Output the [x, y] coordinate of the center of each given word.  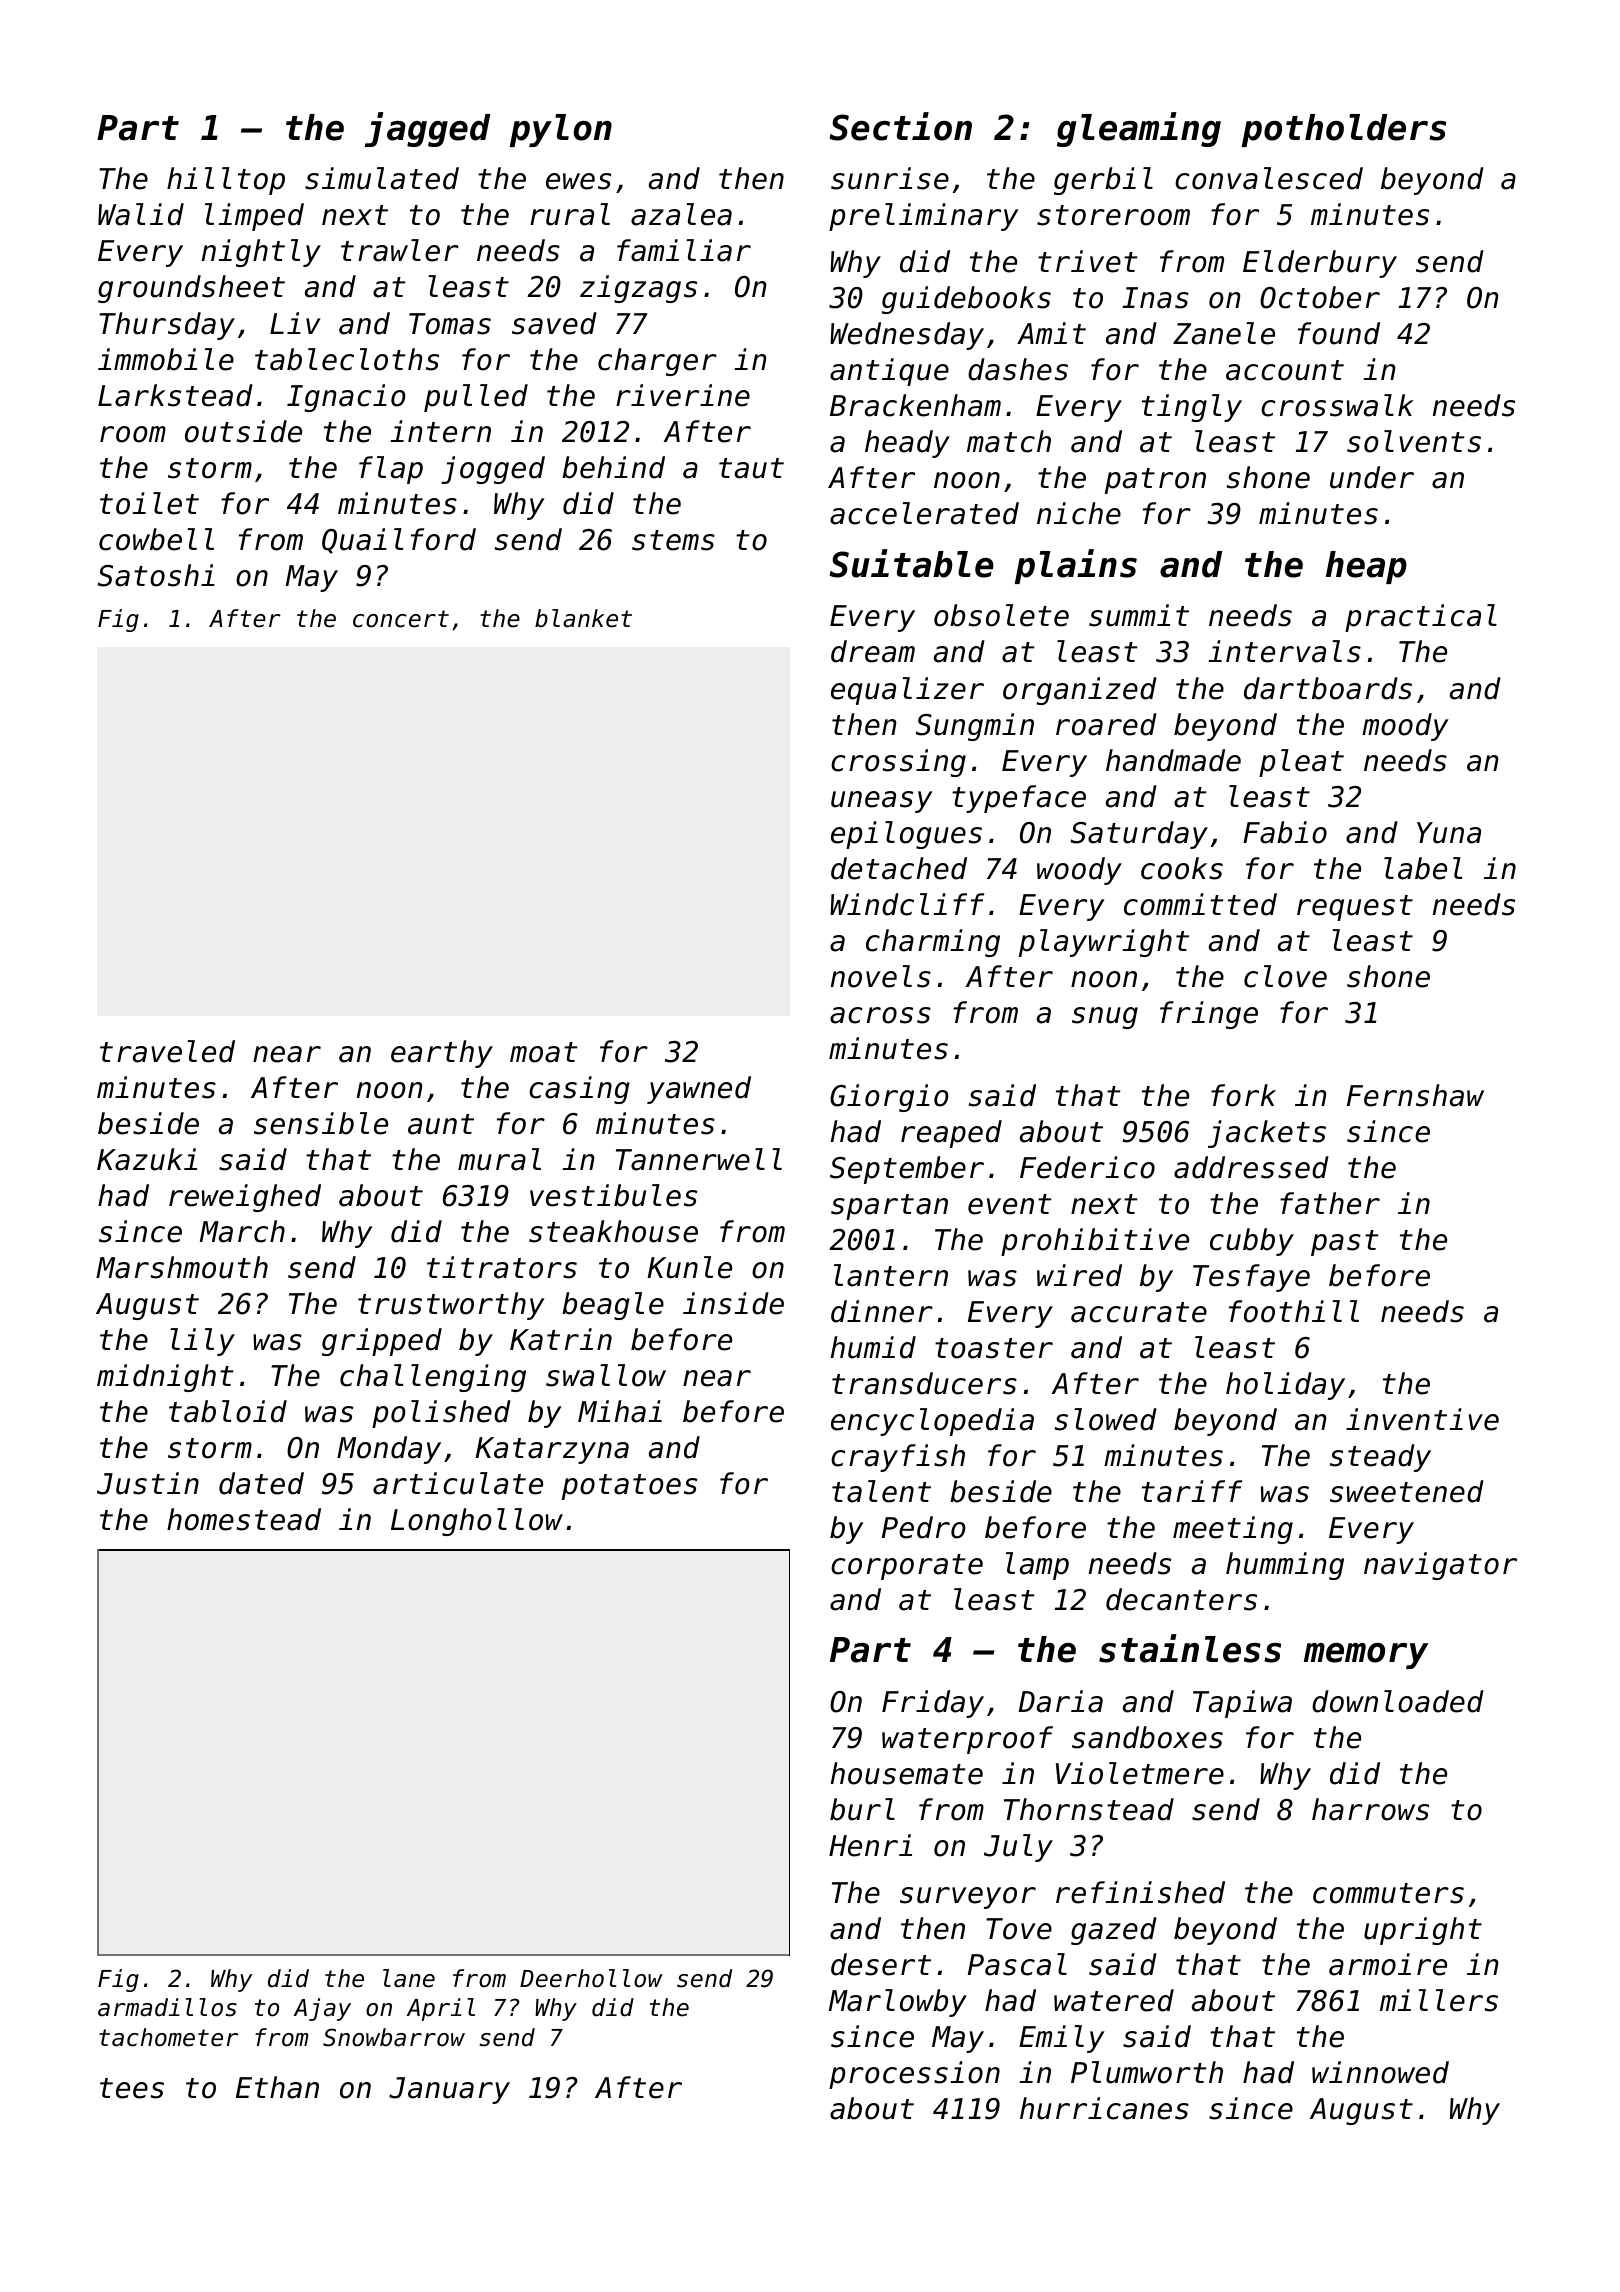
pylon [561, 130]
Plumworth [1147, 2072]
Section [900, 126]
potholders [1344, 130]
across [880, 1015]
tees [132, 2088]
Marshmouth [182, 1267]
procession [914, 2075]
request [1355, 908]
